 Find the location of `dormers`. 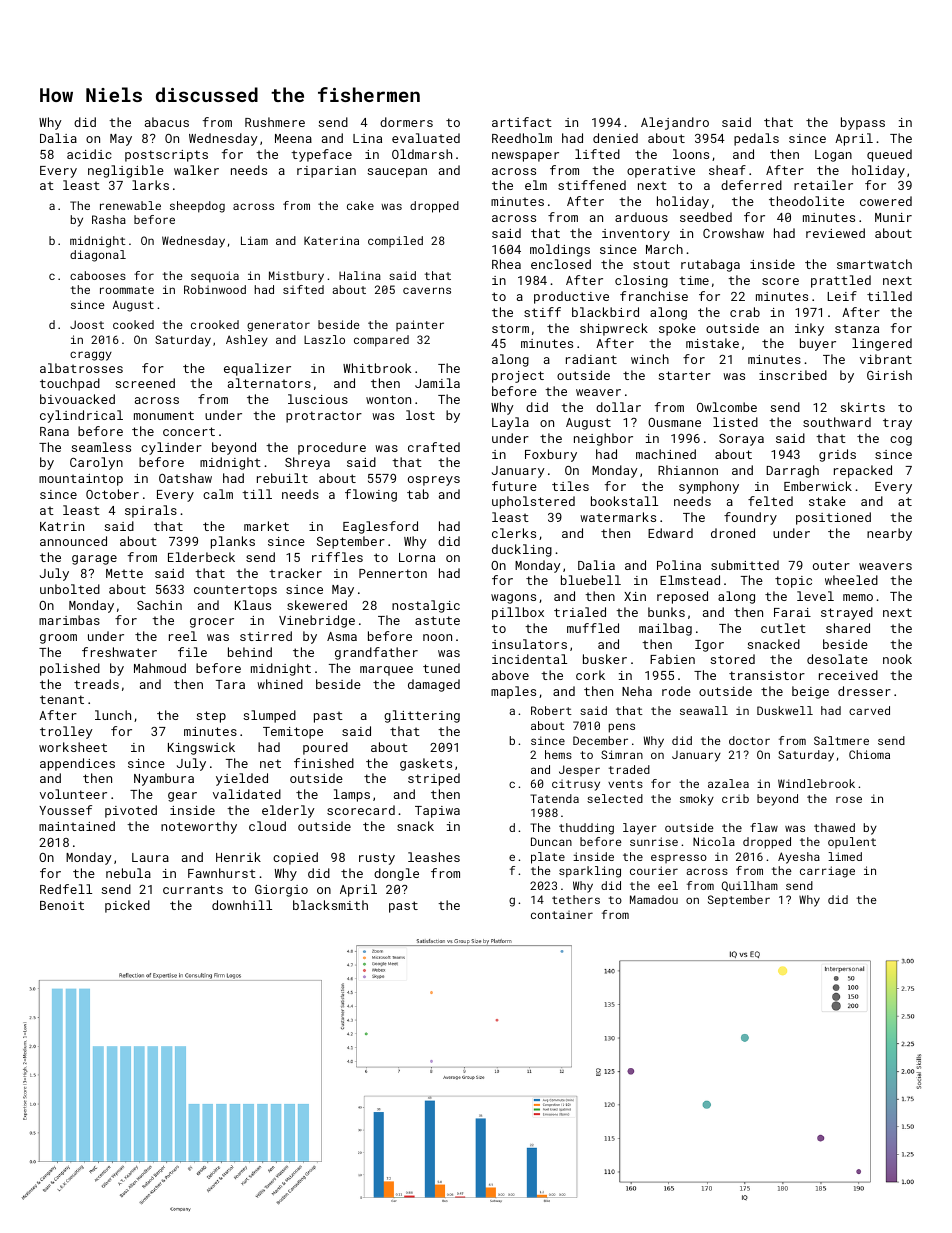

dormers is located at coordinates (406, 122).
